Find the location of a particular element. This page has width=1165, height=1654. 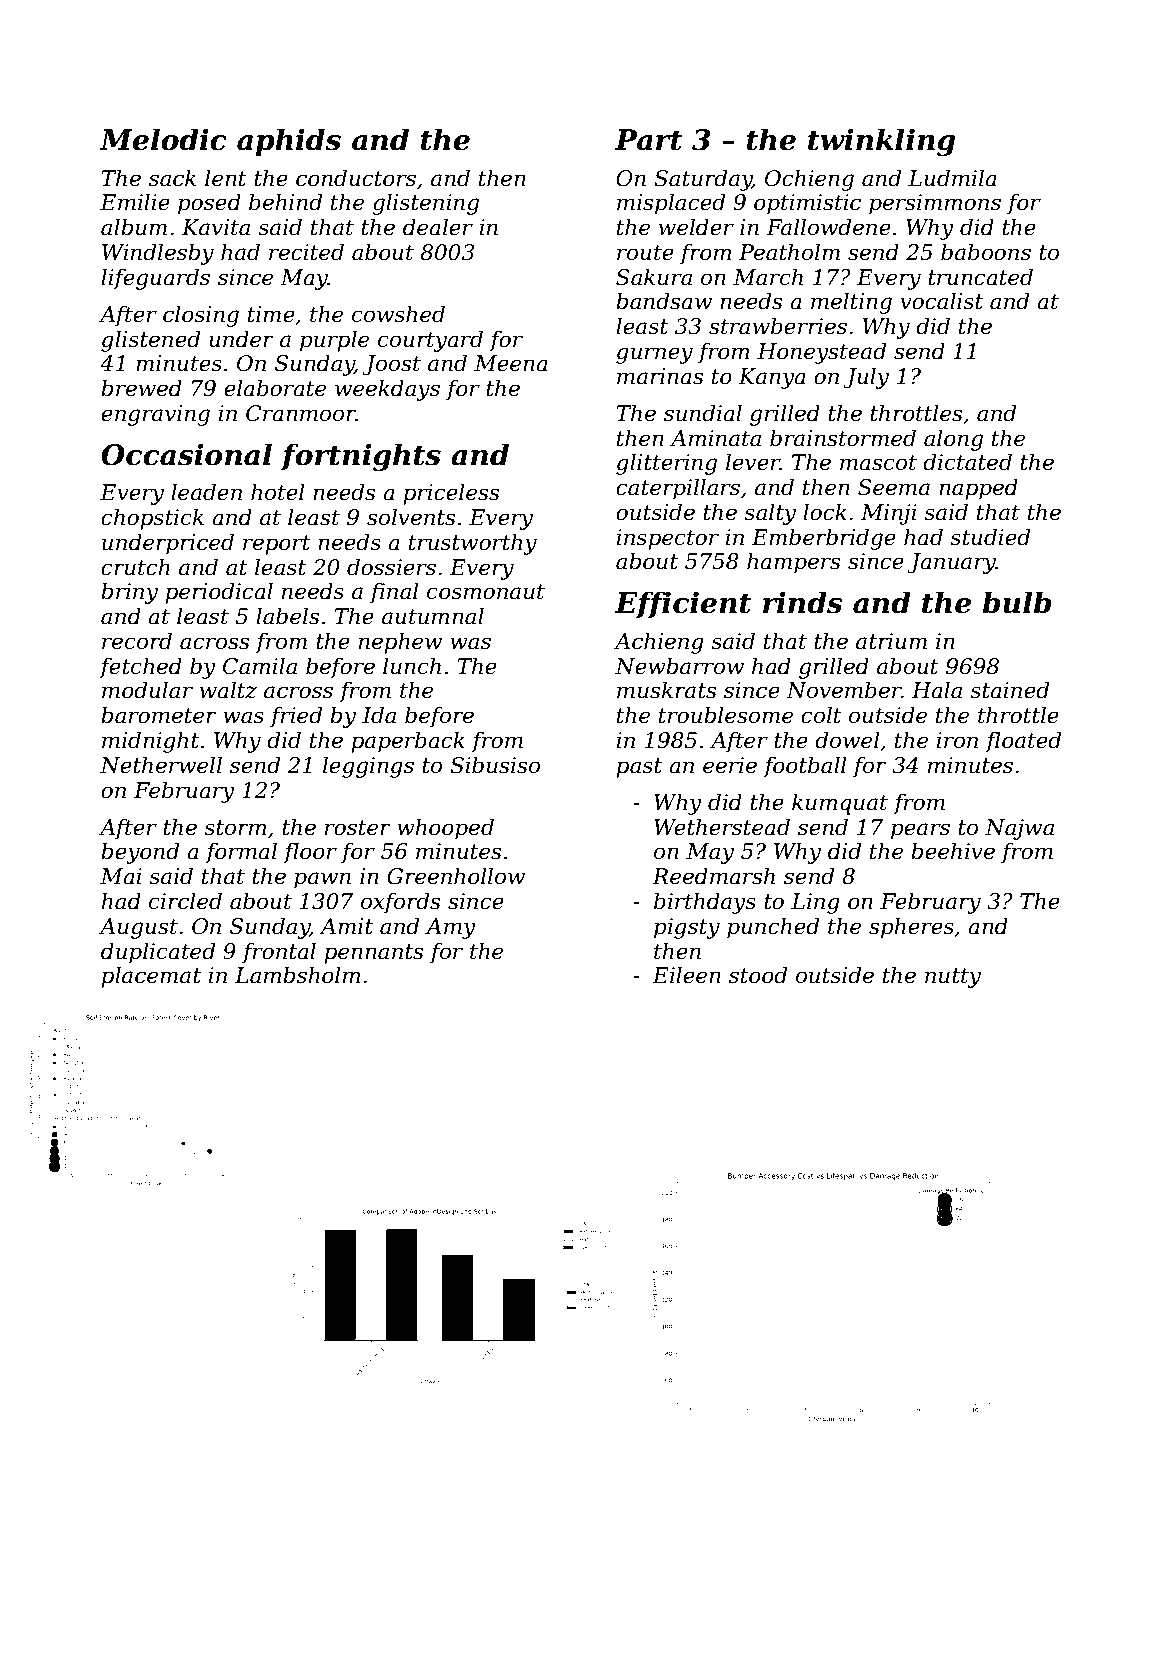

Melodic is located at coordinates (163, 139).
